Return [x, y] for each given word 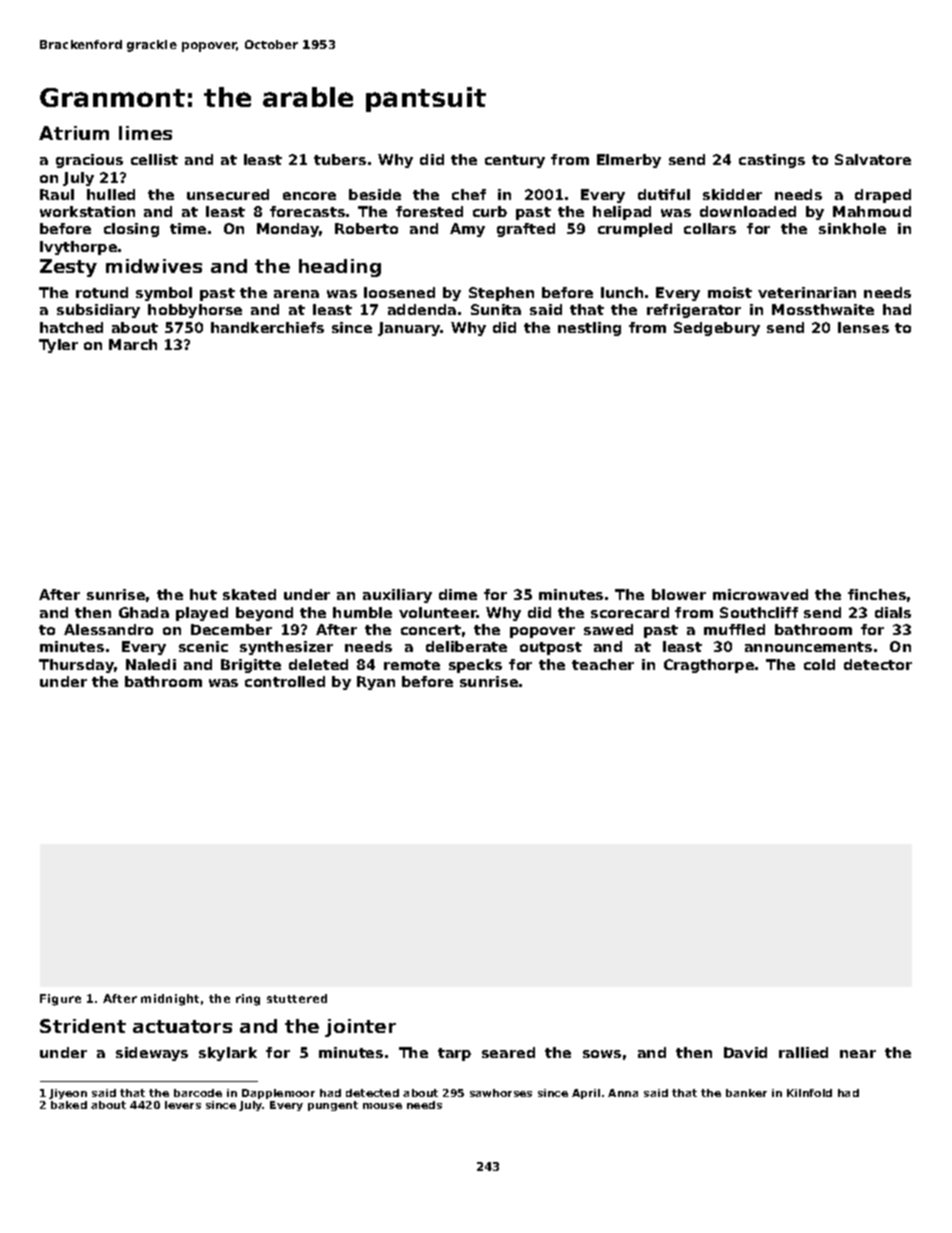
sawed [608, 629]
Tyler [58, 346]
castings [772, 161]
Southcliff [759, 612]
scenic [203, 646]
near [858, 1054]
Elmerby [629, 161]
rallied [803, 1052]
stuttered [297, 998]
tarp [454, 1054]
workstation [87, 211]
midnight [170, 1000]
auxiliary [397, 596]
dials [893, 612]
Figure [60, 1000]
